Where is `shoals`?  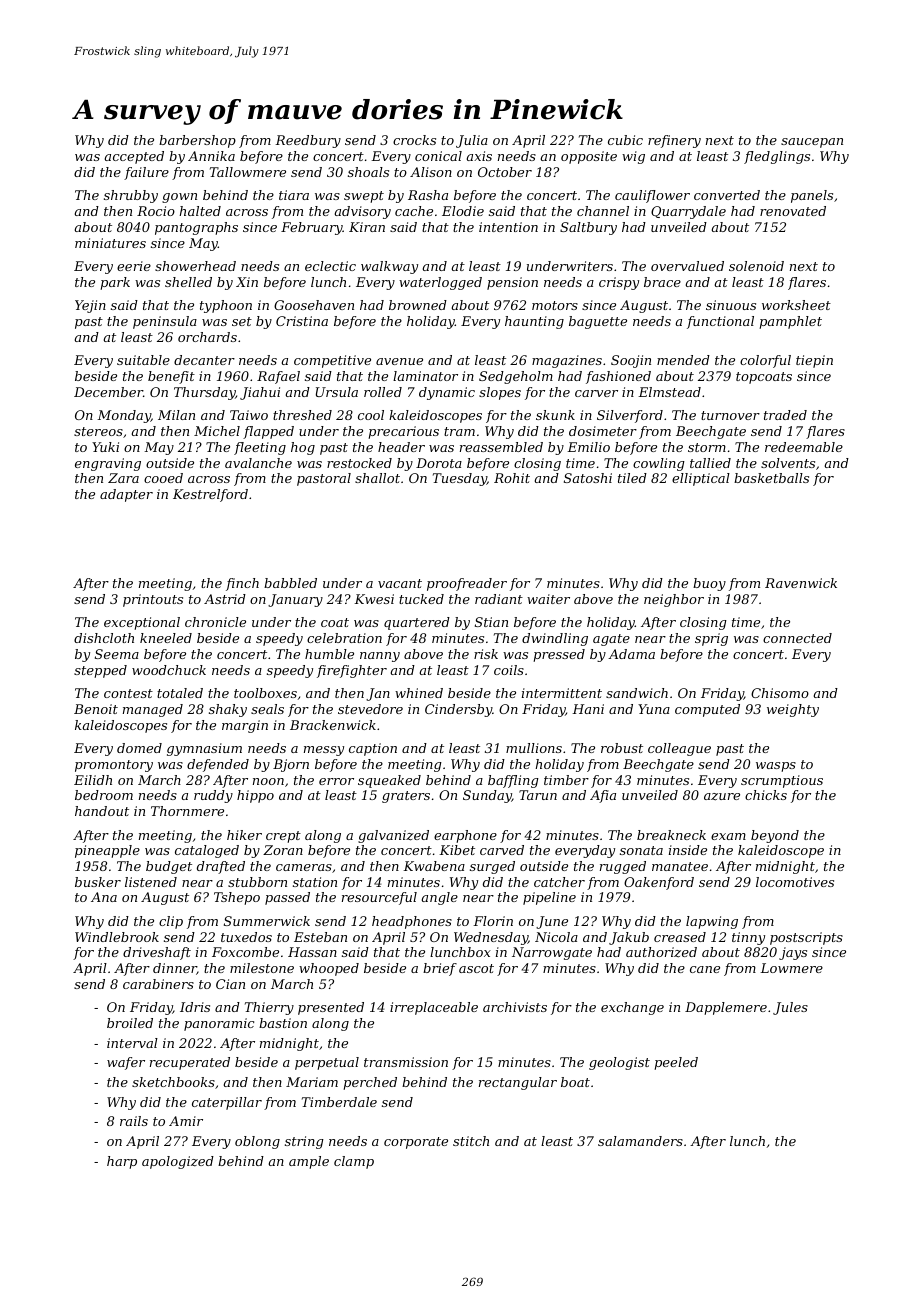
shoals is located at coordinates (368, 172).
